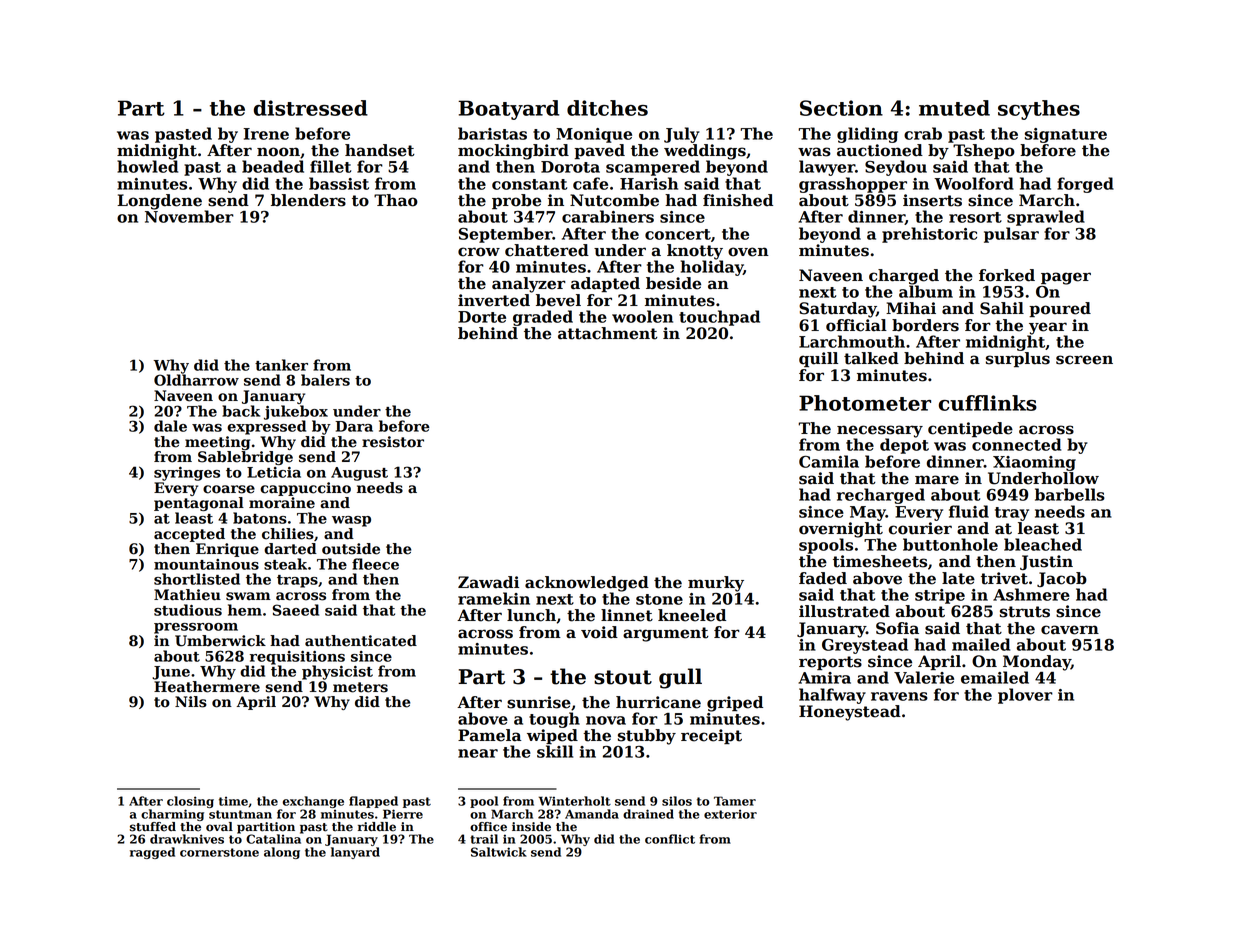  Describe the element at coordinates (682, 135) in the page. I see `July` at that location.
